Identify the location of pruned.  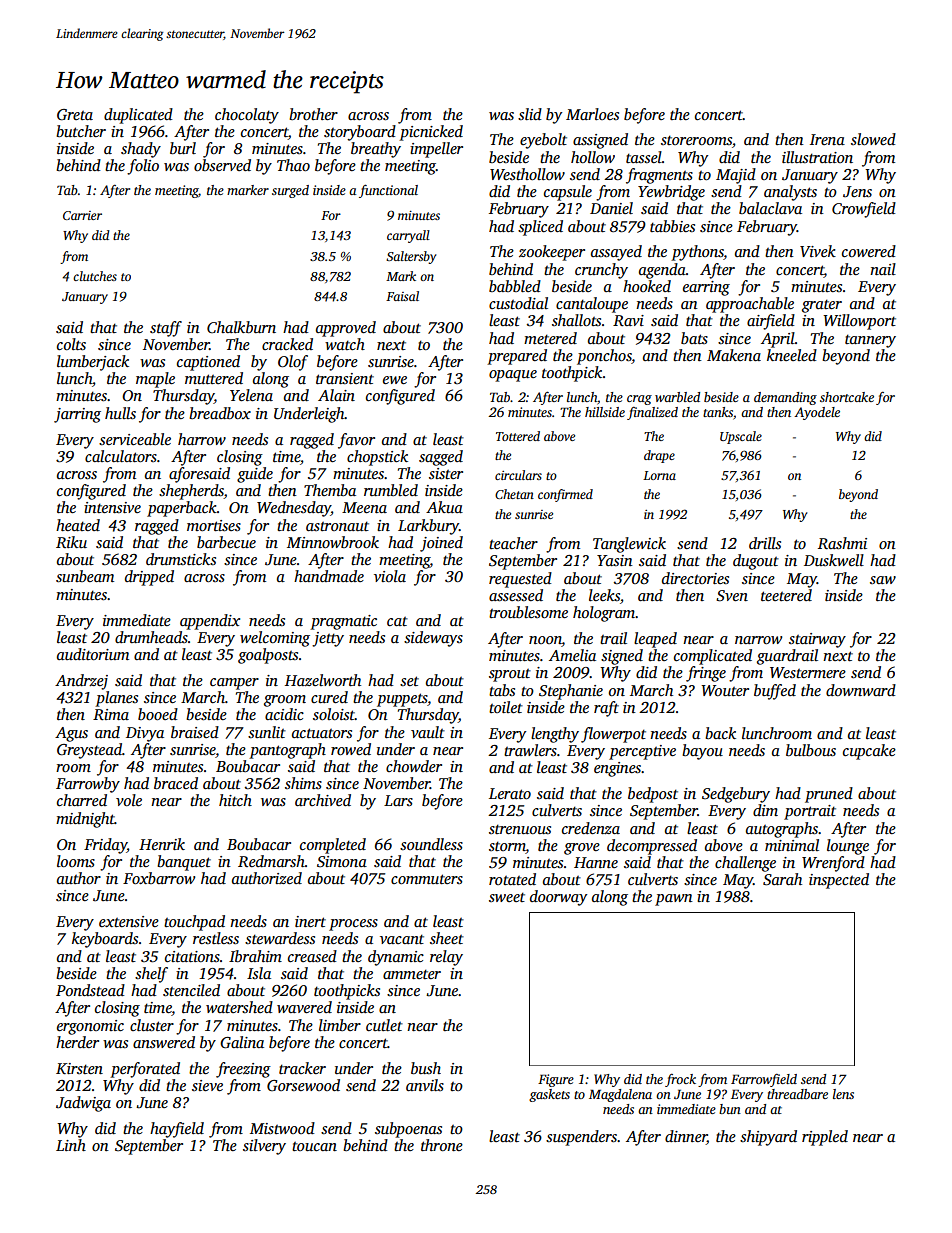
(829, 795).
